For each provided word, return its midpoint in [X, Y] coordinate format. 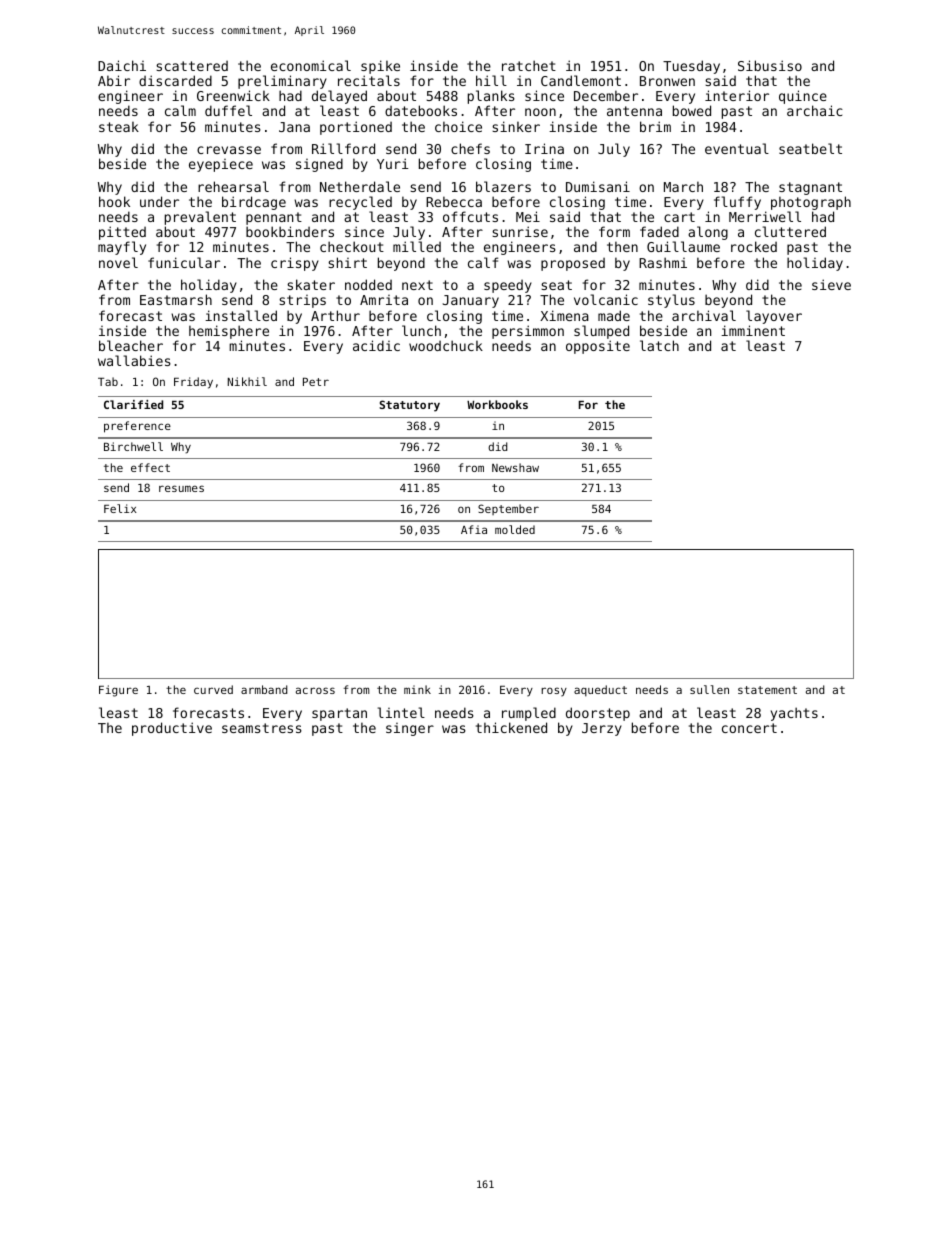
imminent [753, 330]
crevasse [229, 150]
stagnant [810, 188]
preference [137, 427]
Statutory [409, 406]
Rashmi [663, 262]
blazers [503, 186]
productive [172, 729]
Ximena [564, 315]
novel [118, 262]
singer [410, 729]
